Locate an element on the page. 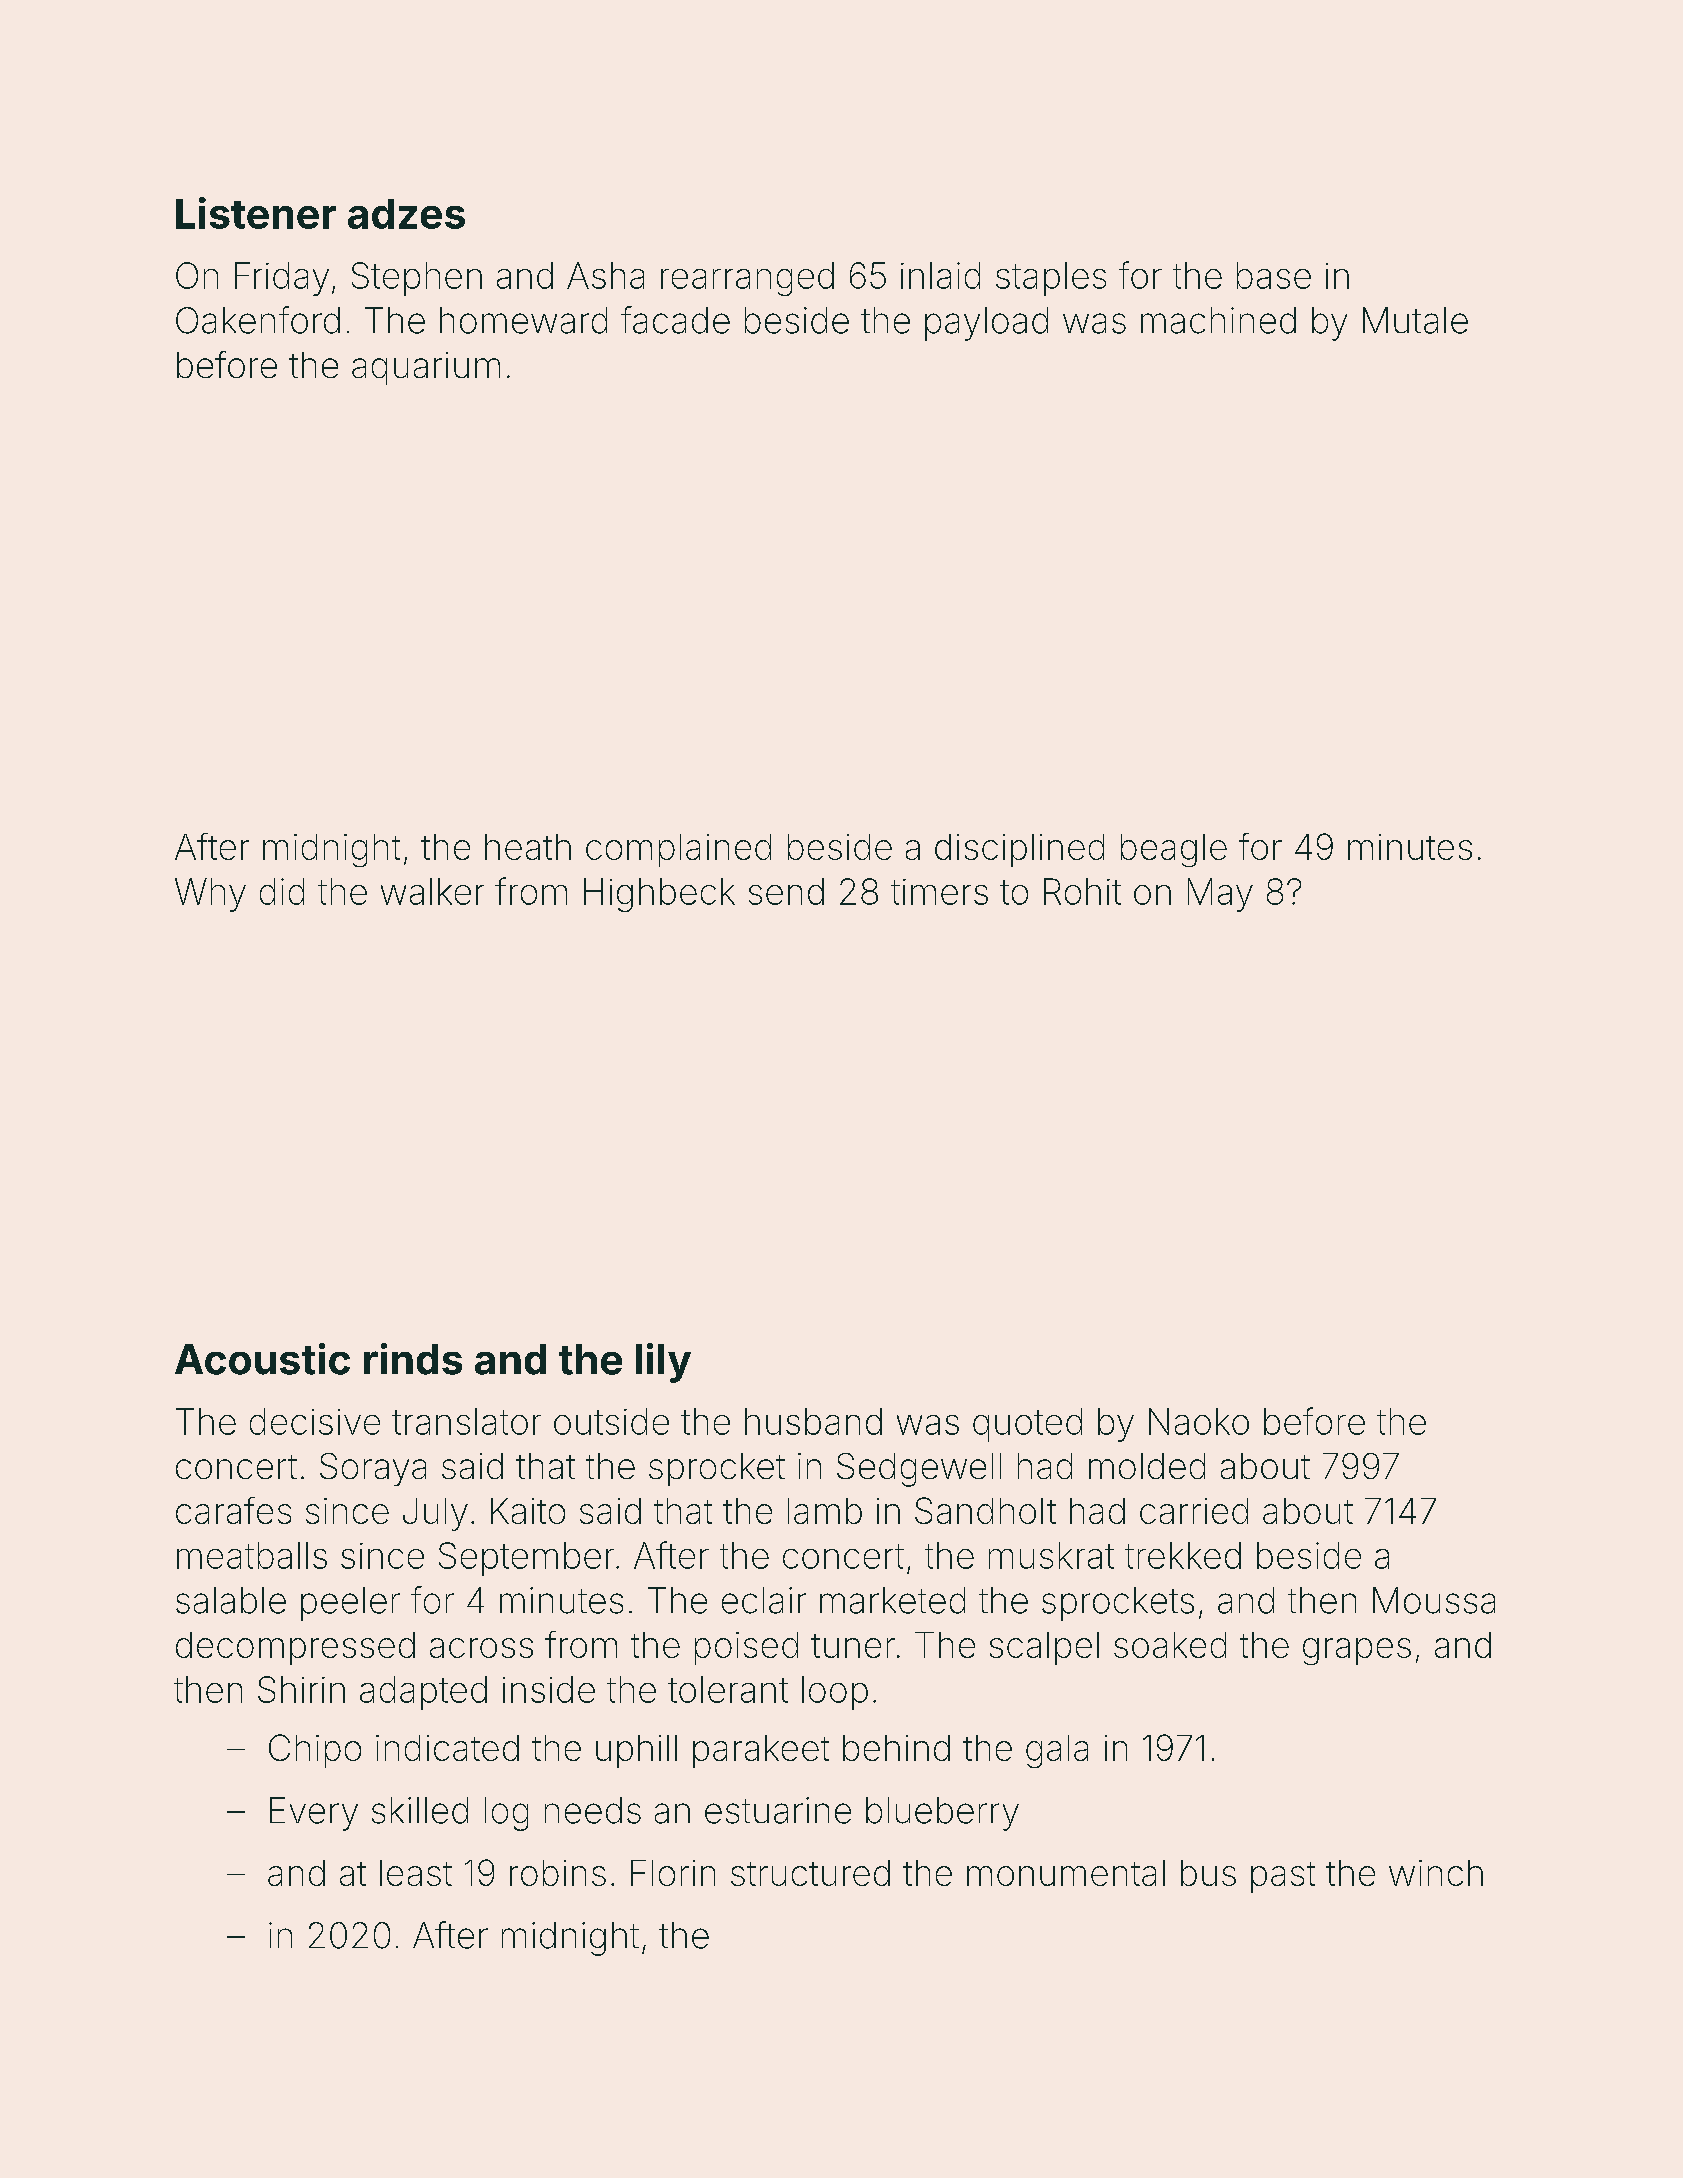 The width and height of the image is (1683, 2178). decisive is located at coordinates (315, 1421).
